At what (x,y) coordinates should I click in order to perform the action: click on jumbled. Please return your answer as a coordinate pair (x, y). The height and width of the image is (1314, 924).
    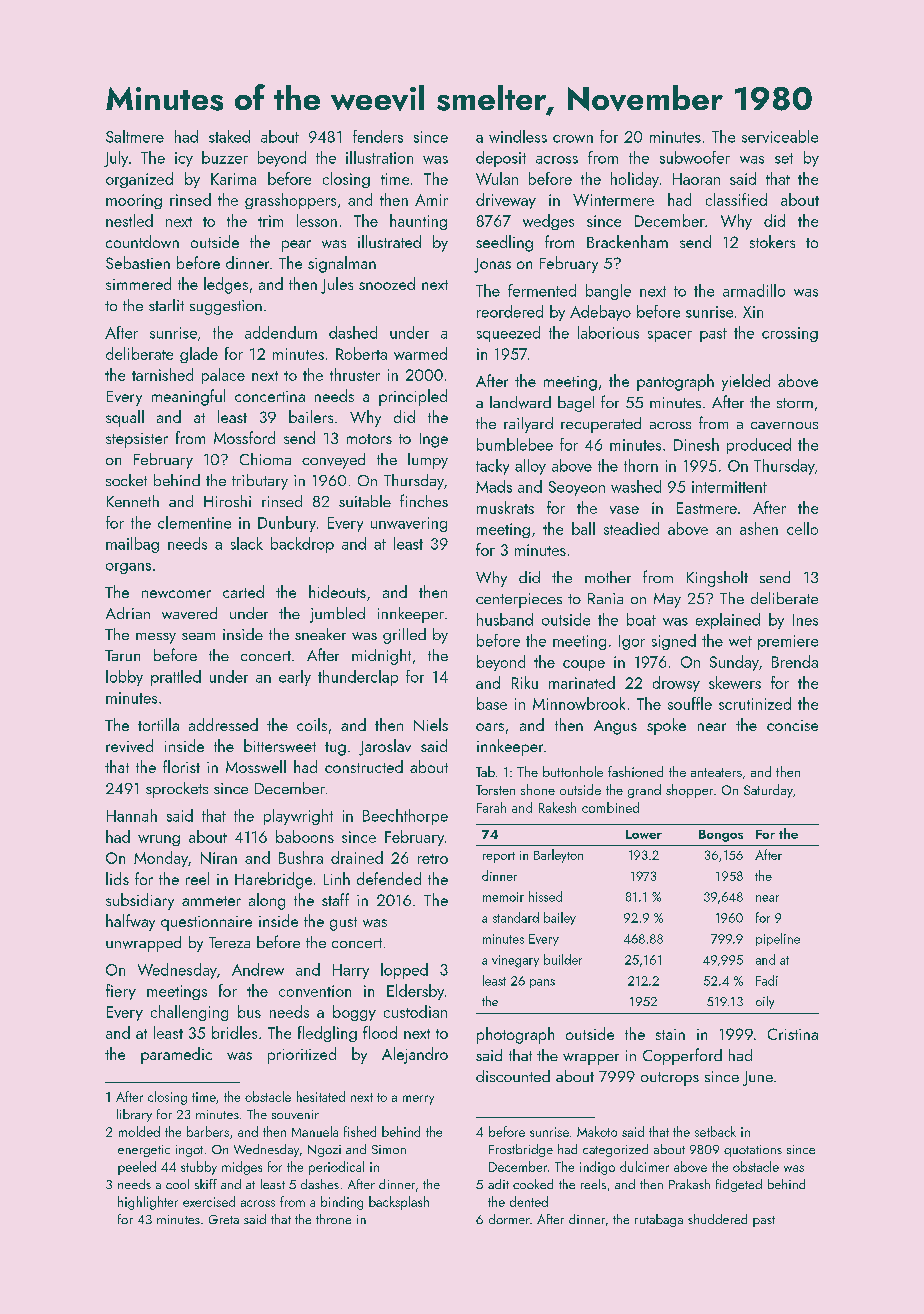
    Looking at the image, I should click on (337, 615).
